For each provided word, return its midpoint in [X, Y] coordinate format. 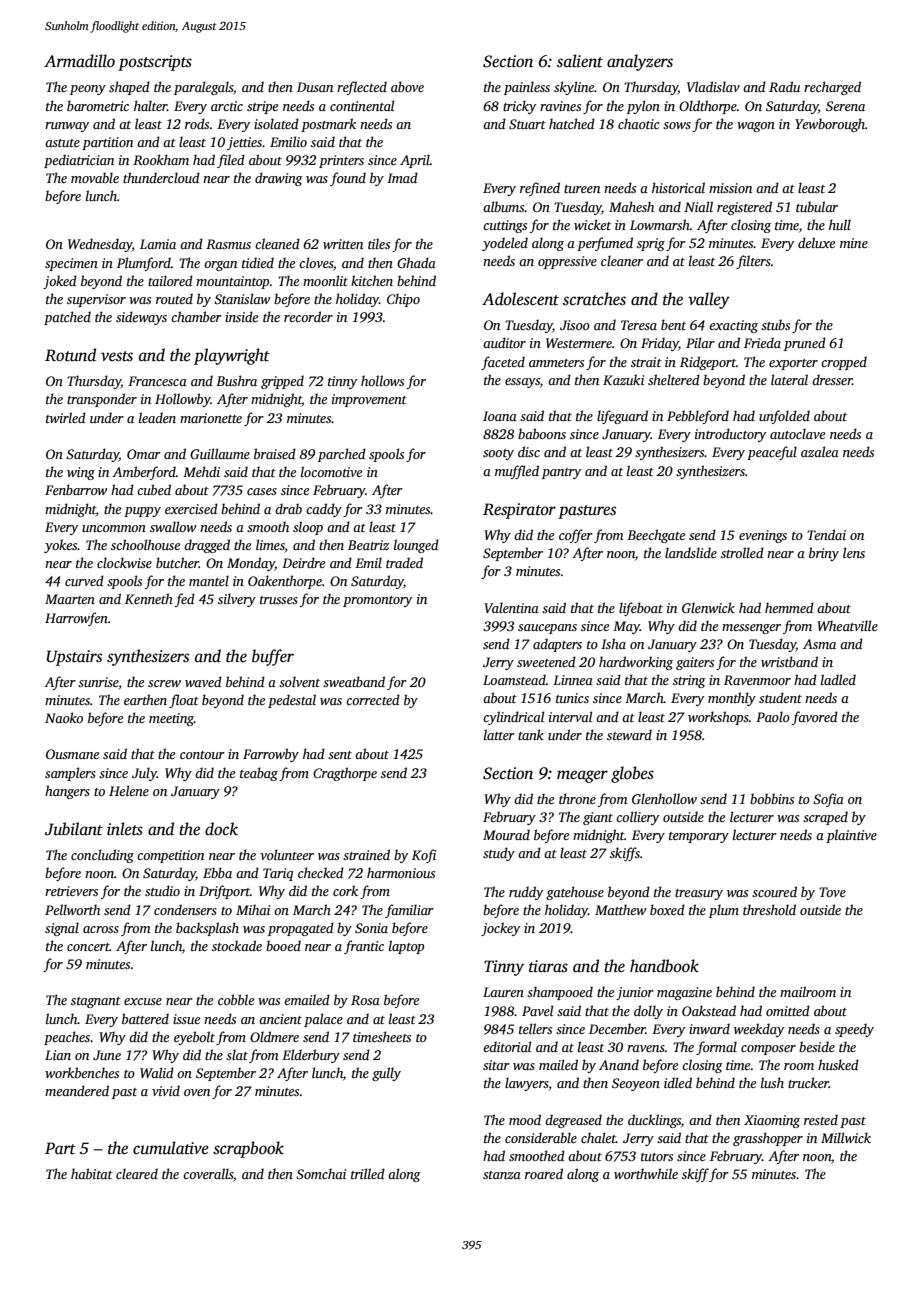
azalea [820, 451]
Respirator [519, 511]
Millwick [846, 1137]
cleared [137, 1173]
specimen [71, 264]
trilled [368, 1173]
